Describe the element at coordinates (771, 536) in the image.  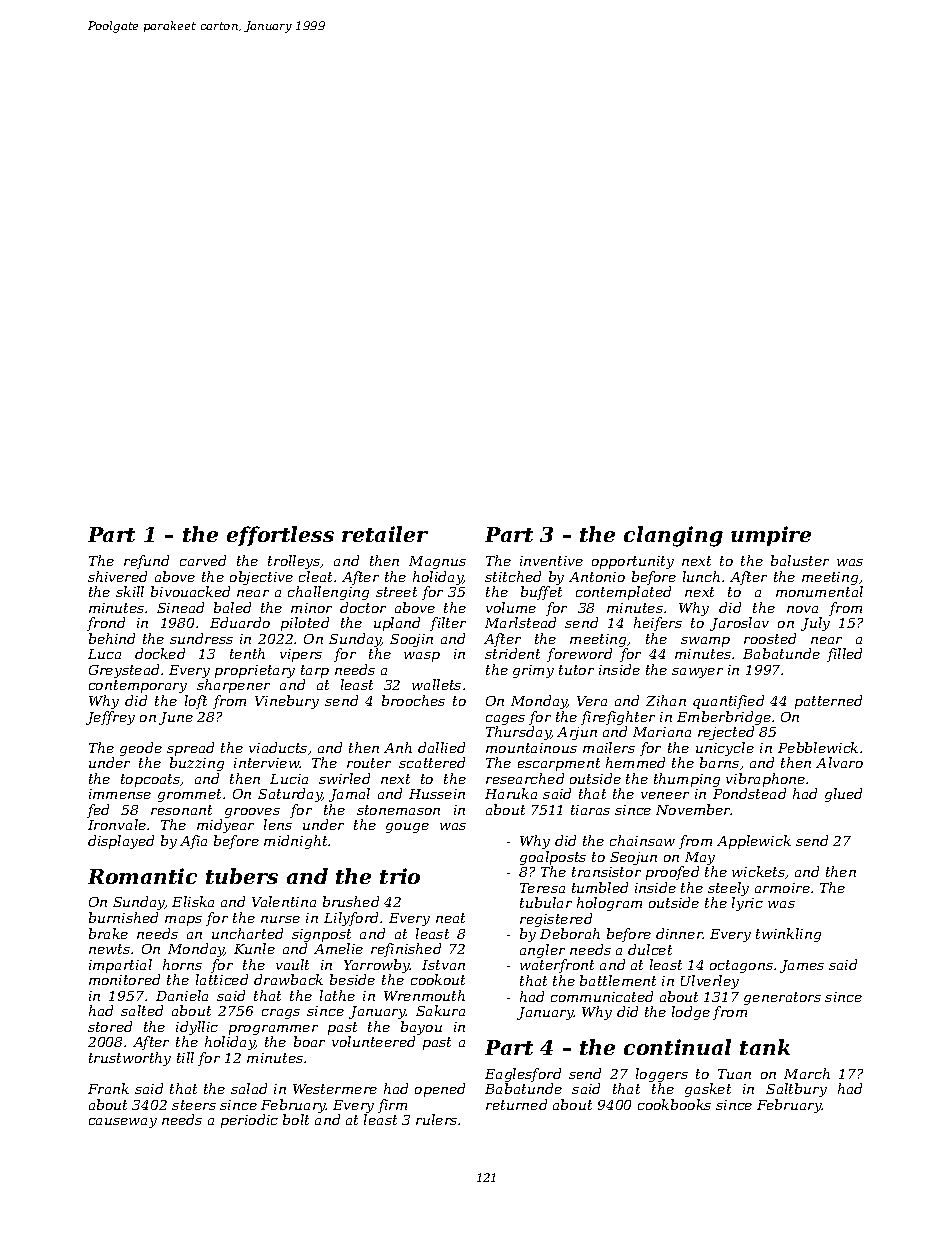
I see `umpire` at that location.
